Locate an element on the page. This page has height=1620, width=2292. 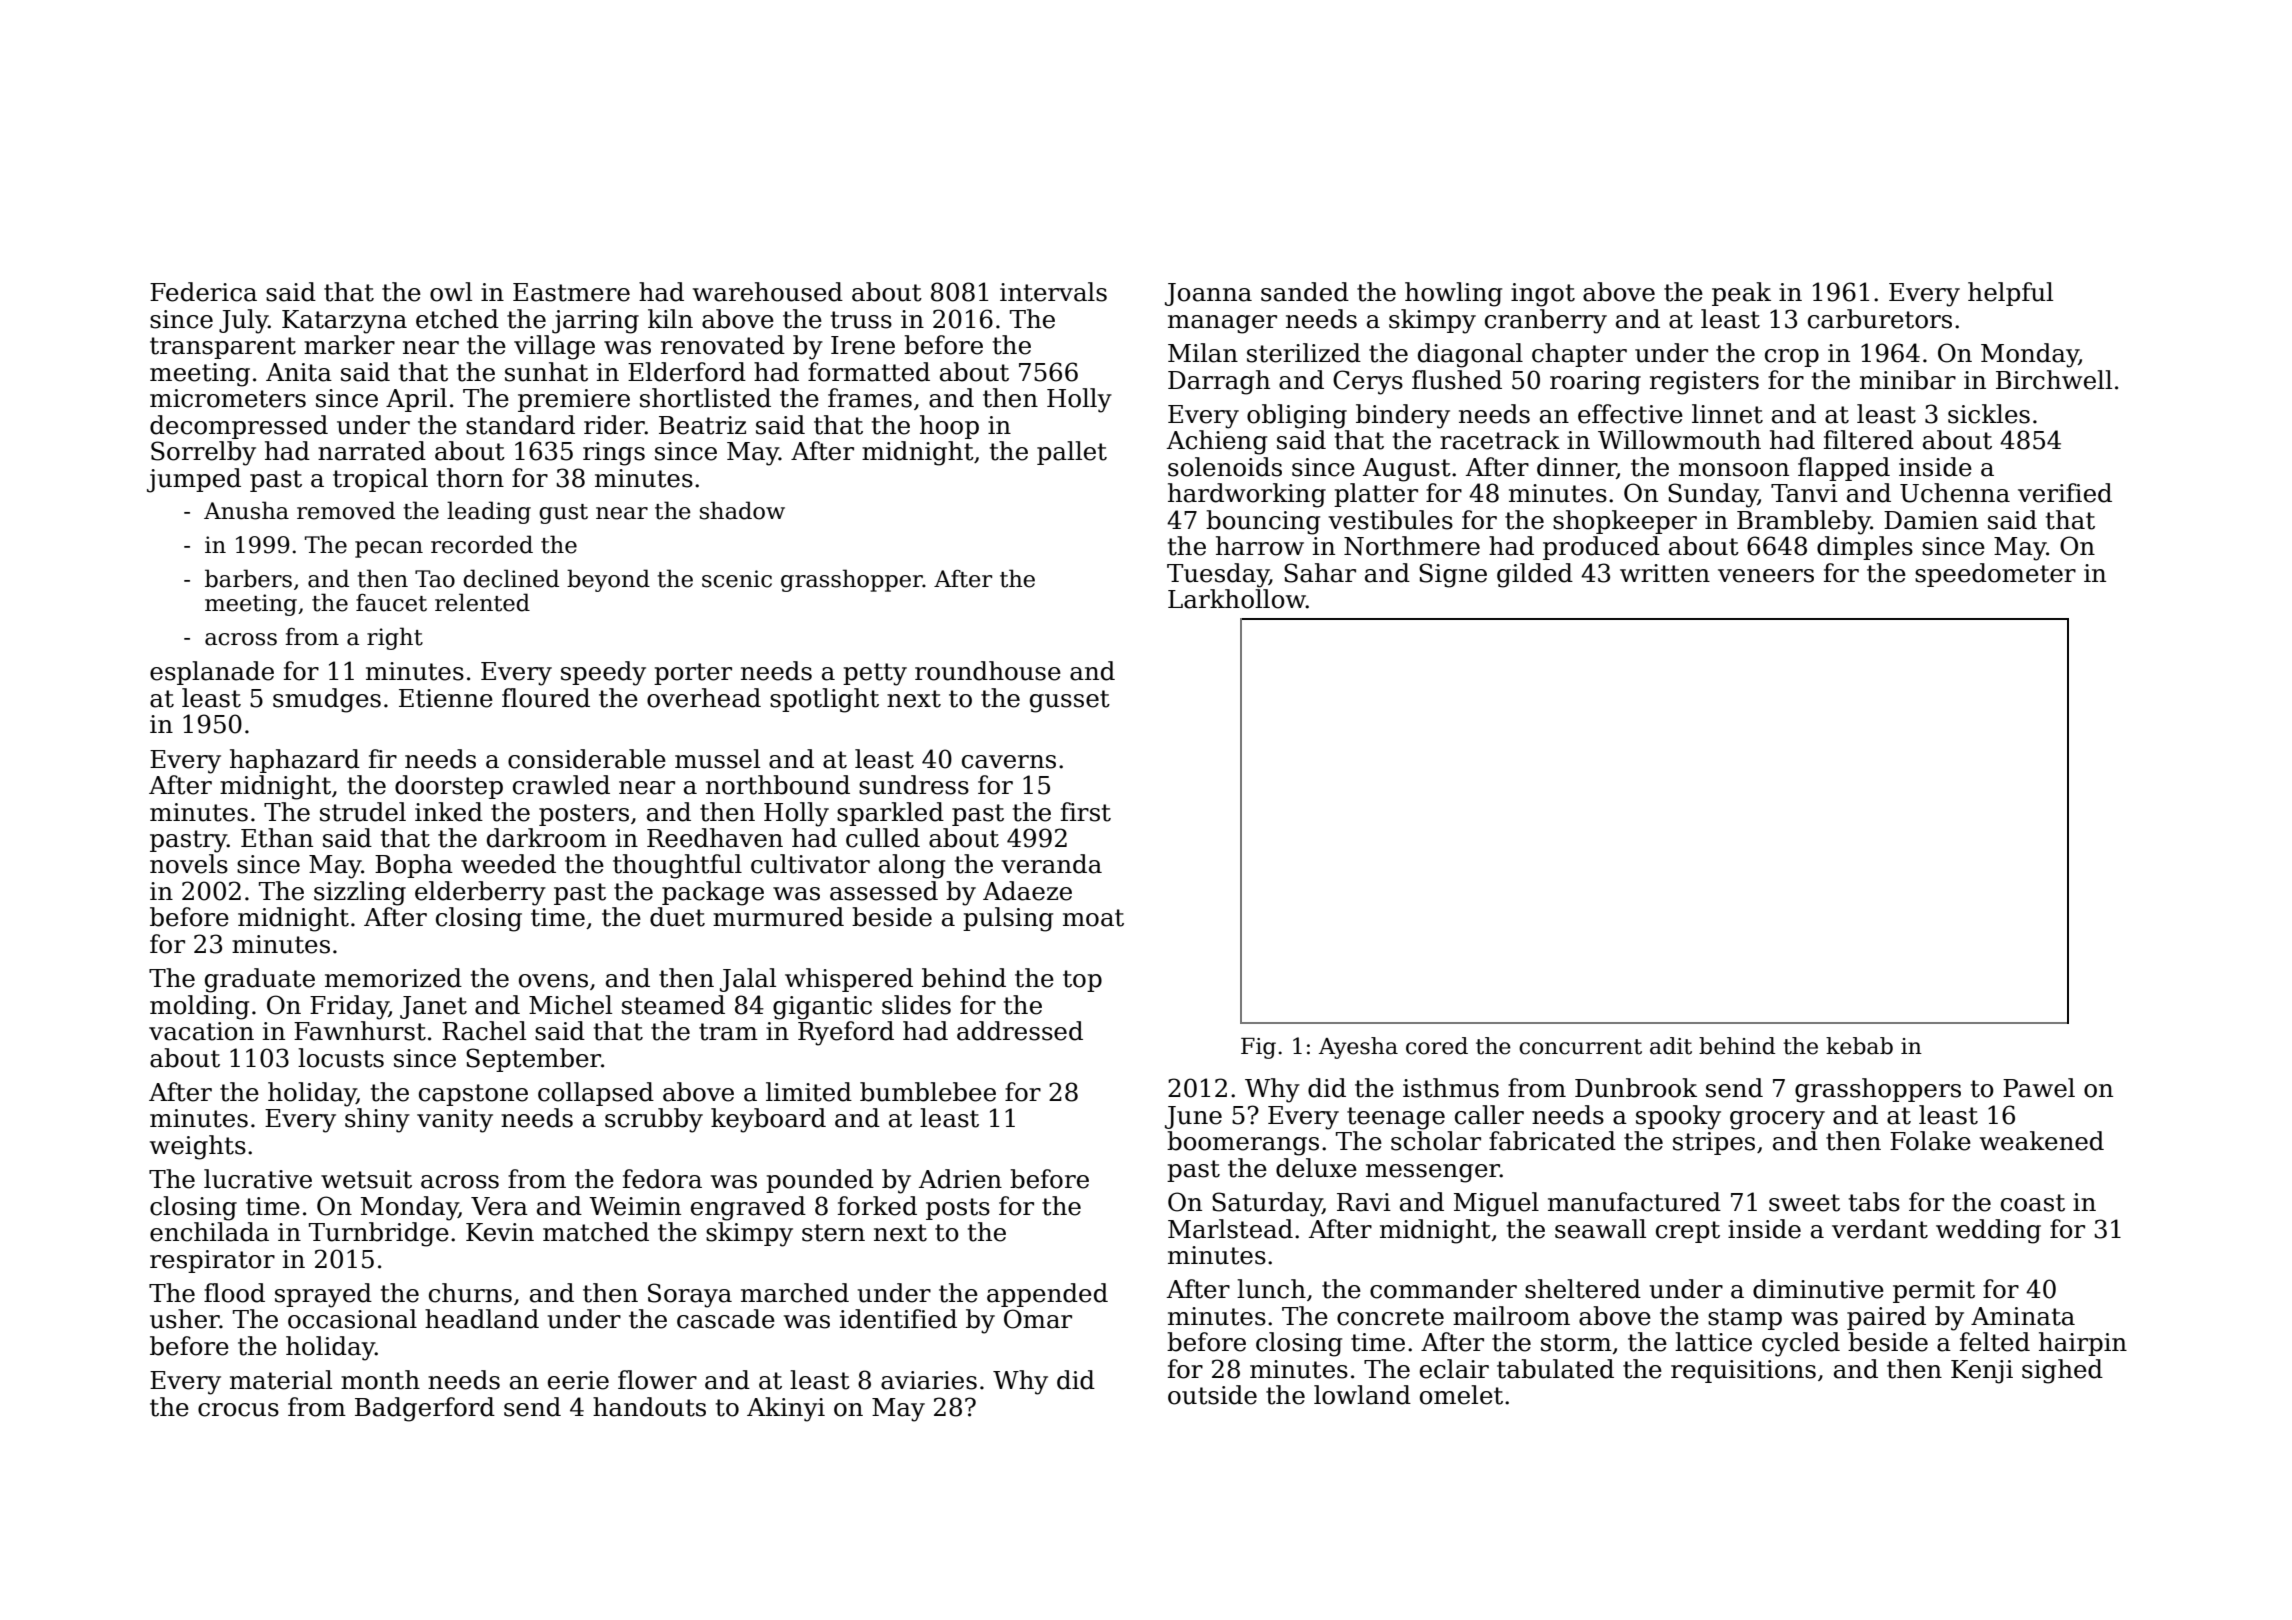
frames is located at coordinates (870, 398).
